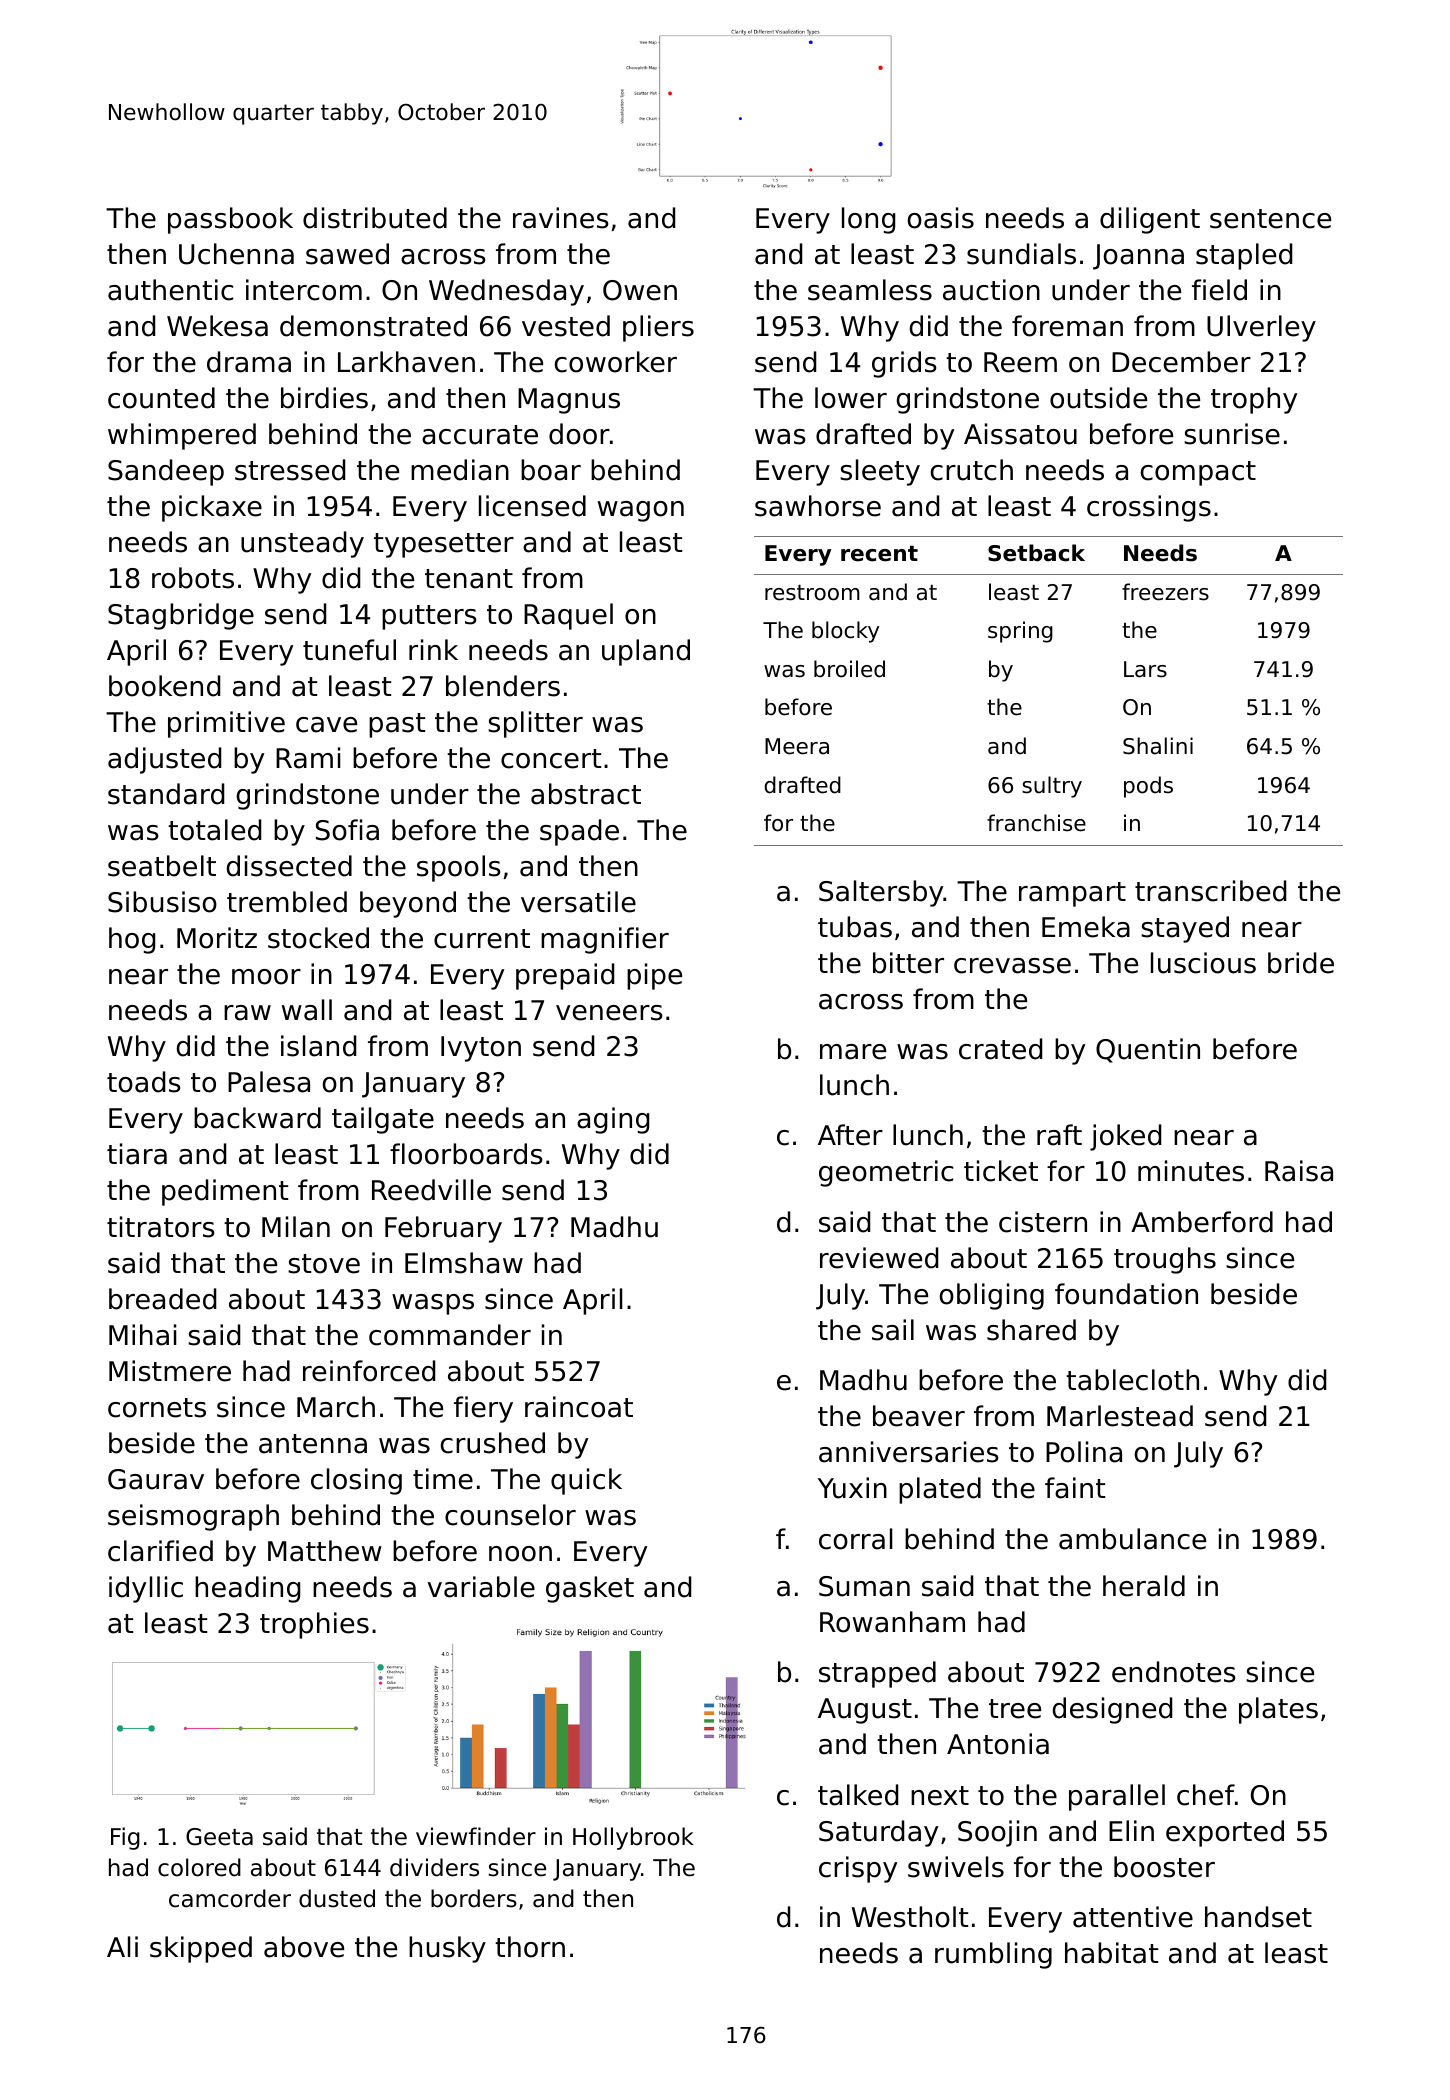 The width and height of the screenshot is (1450, 2100). Describe the element at coordinates (855, 927) in the screenshot. I see `tubas` at that location.
